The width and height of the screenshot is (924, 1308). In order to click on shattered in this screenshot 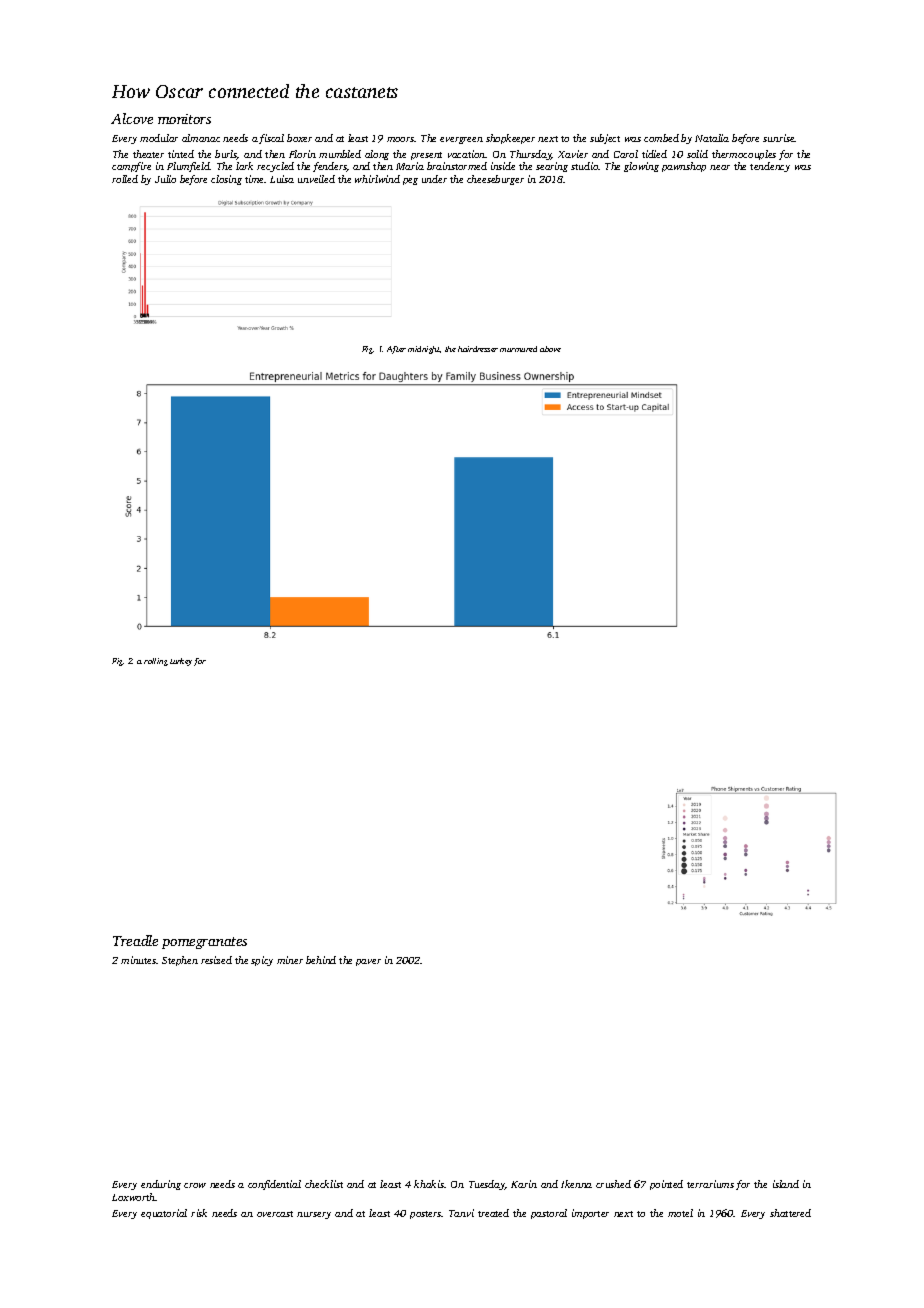, I will do `click(790, 1213)`.
